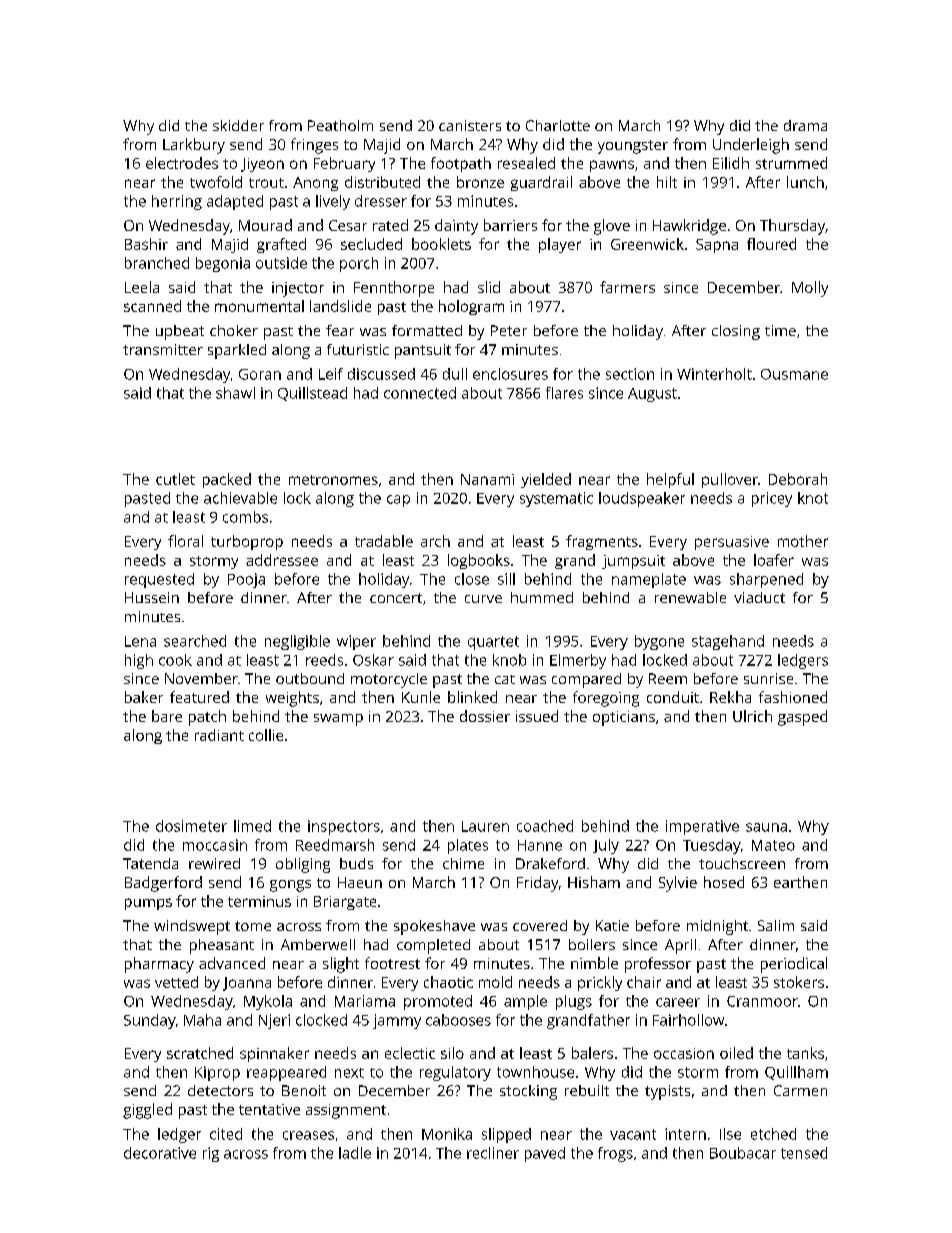 Image resolution: width=952 pixels, height=1233 pixels. Describe the element at coordinates (558, 125) in the page. I see `Charlotte` at that location.
